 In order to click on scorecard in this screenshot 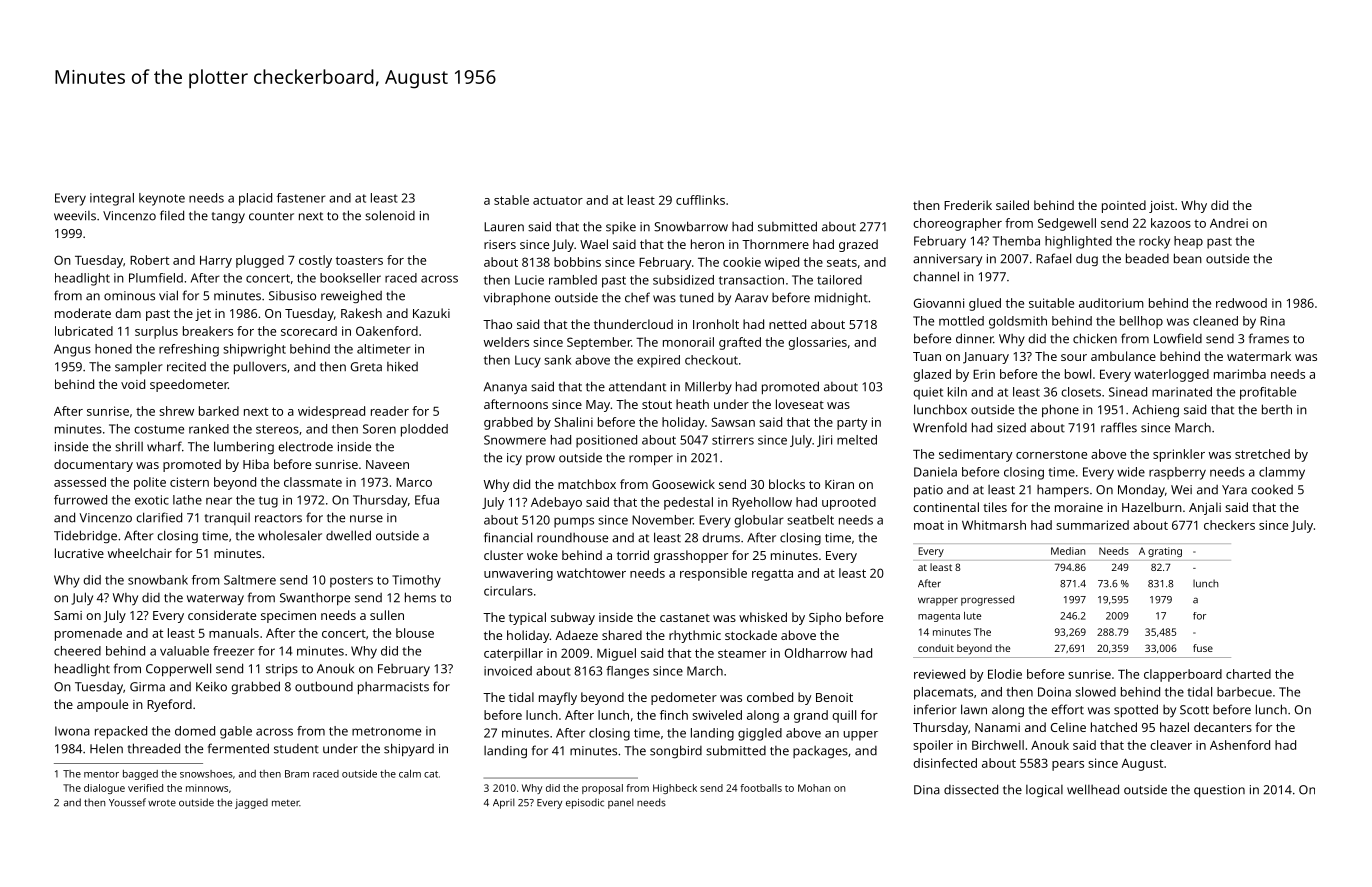, I will do `click(309, 331)`.
